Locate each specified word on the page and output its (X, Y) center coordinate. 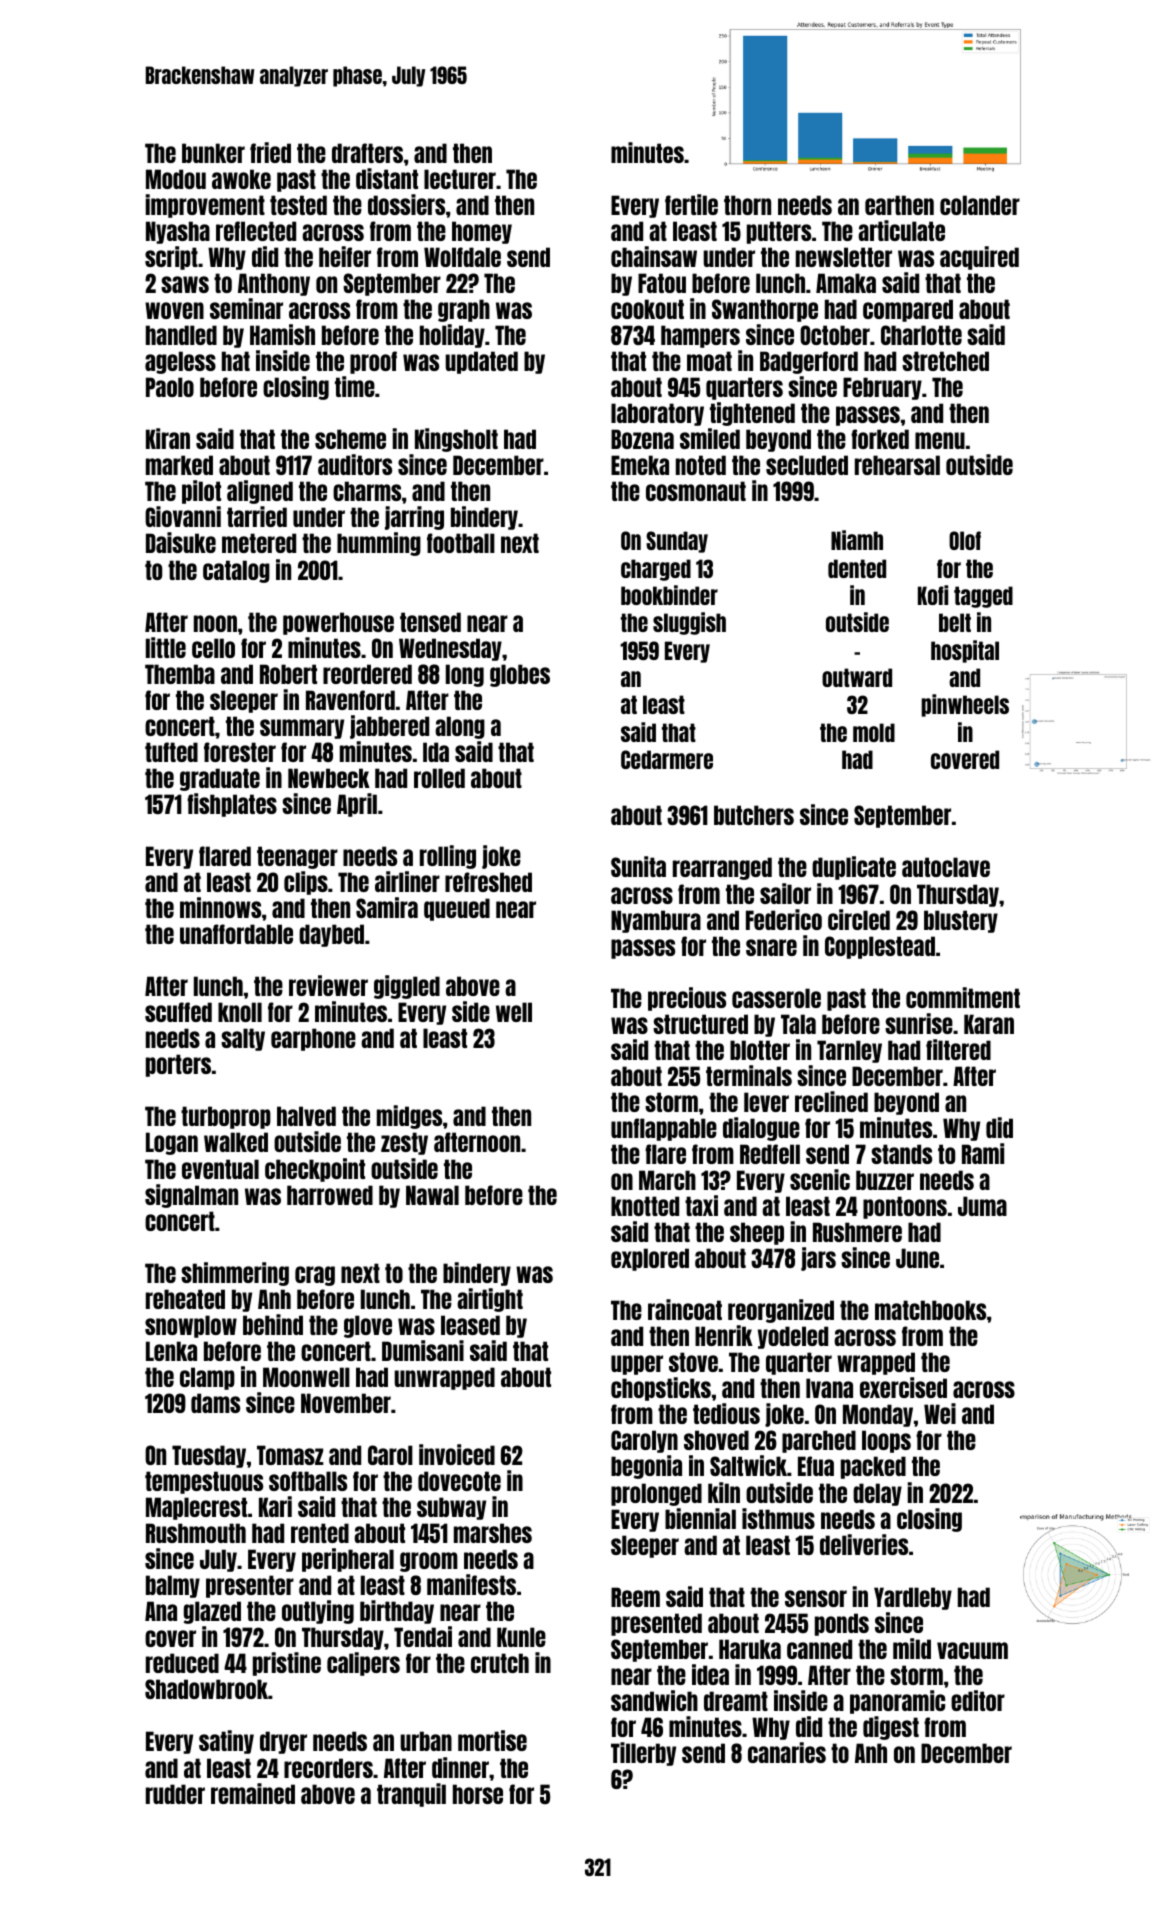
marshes (493, 1533)
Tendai (423, 1636)
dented (857, 568)
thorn (747, 205)
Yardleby (913, 1598)
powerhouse (338, 623)
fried (270, 152)
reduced (182, 1663)
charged (656, 570)
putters (779, 232)
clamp (207, 1378)
